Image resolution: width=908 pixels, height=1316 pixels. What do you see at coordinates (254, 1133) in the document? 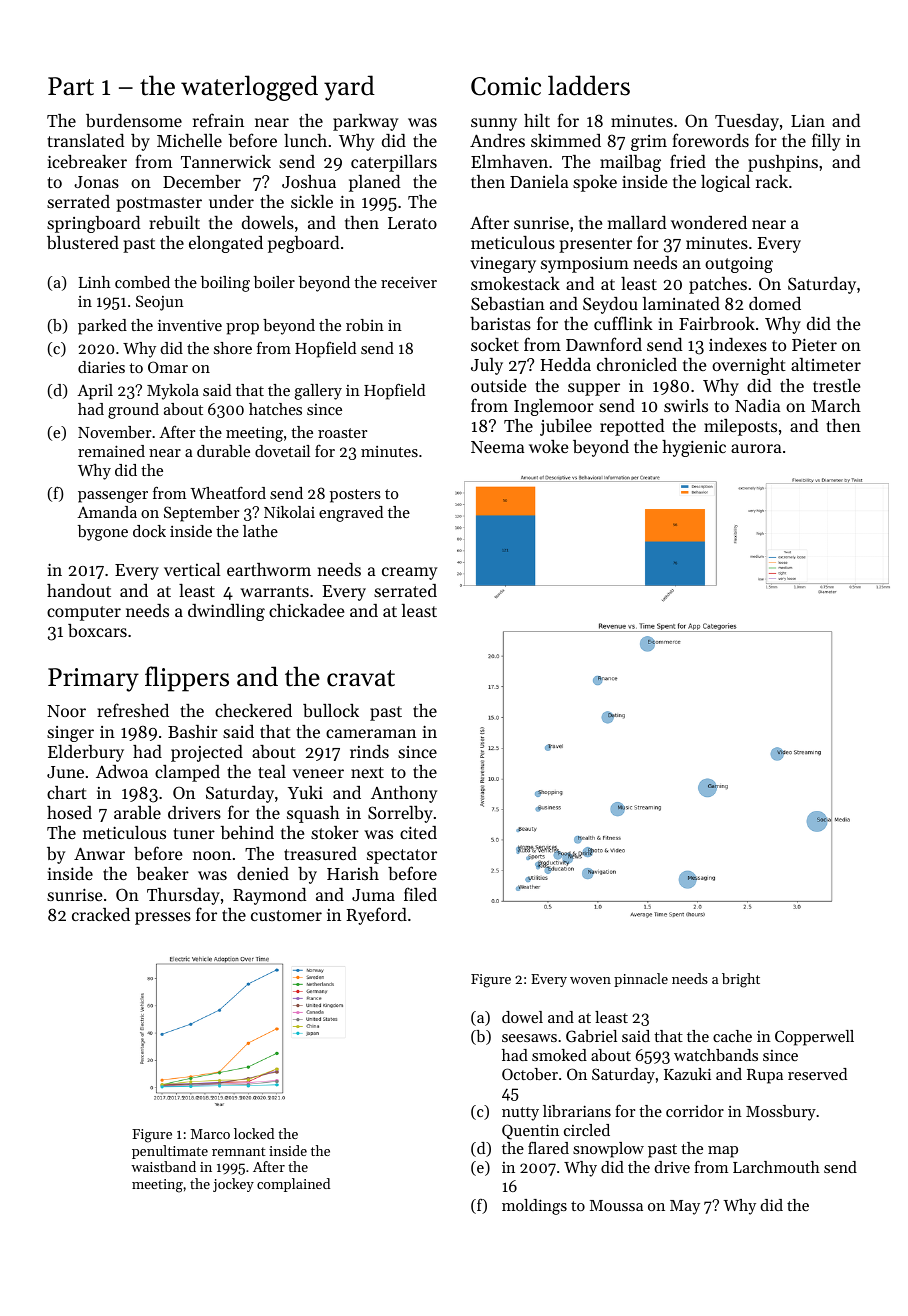
I see `locked` at bounding box center [254, 1133].
